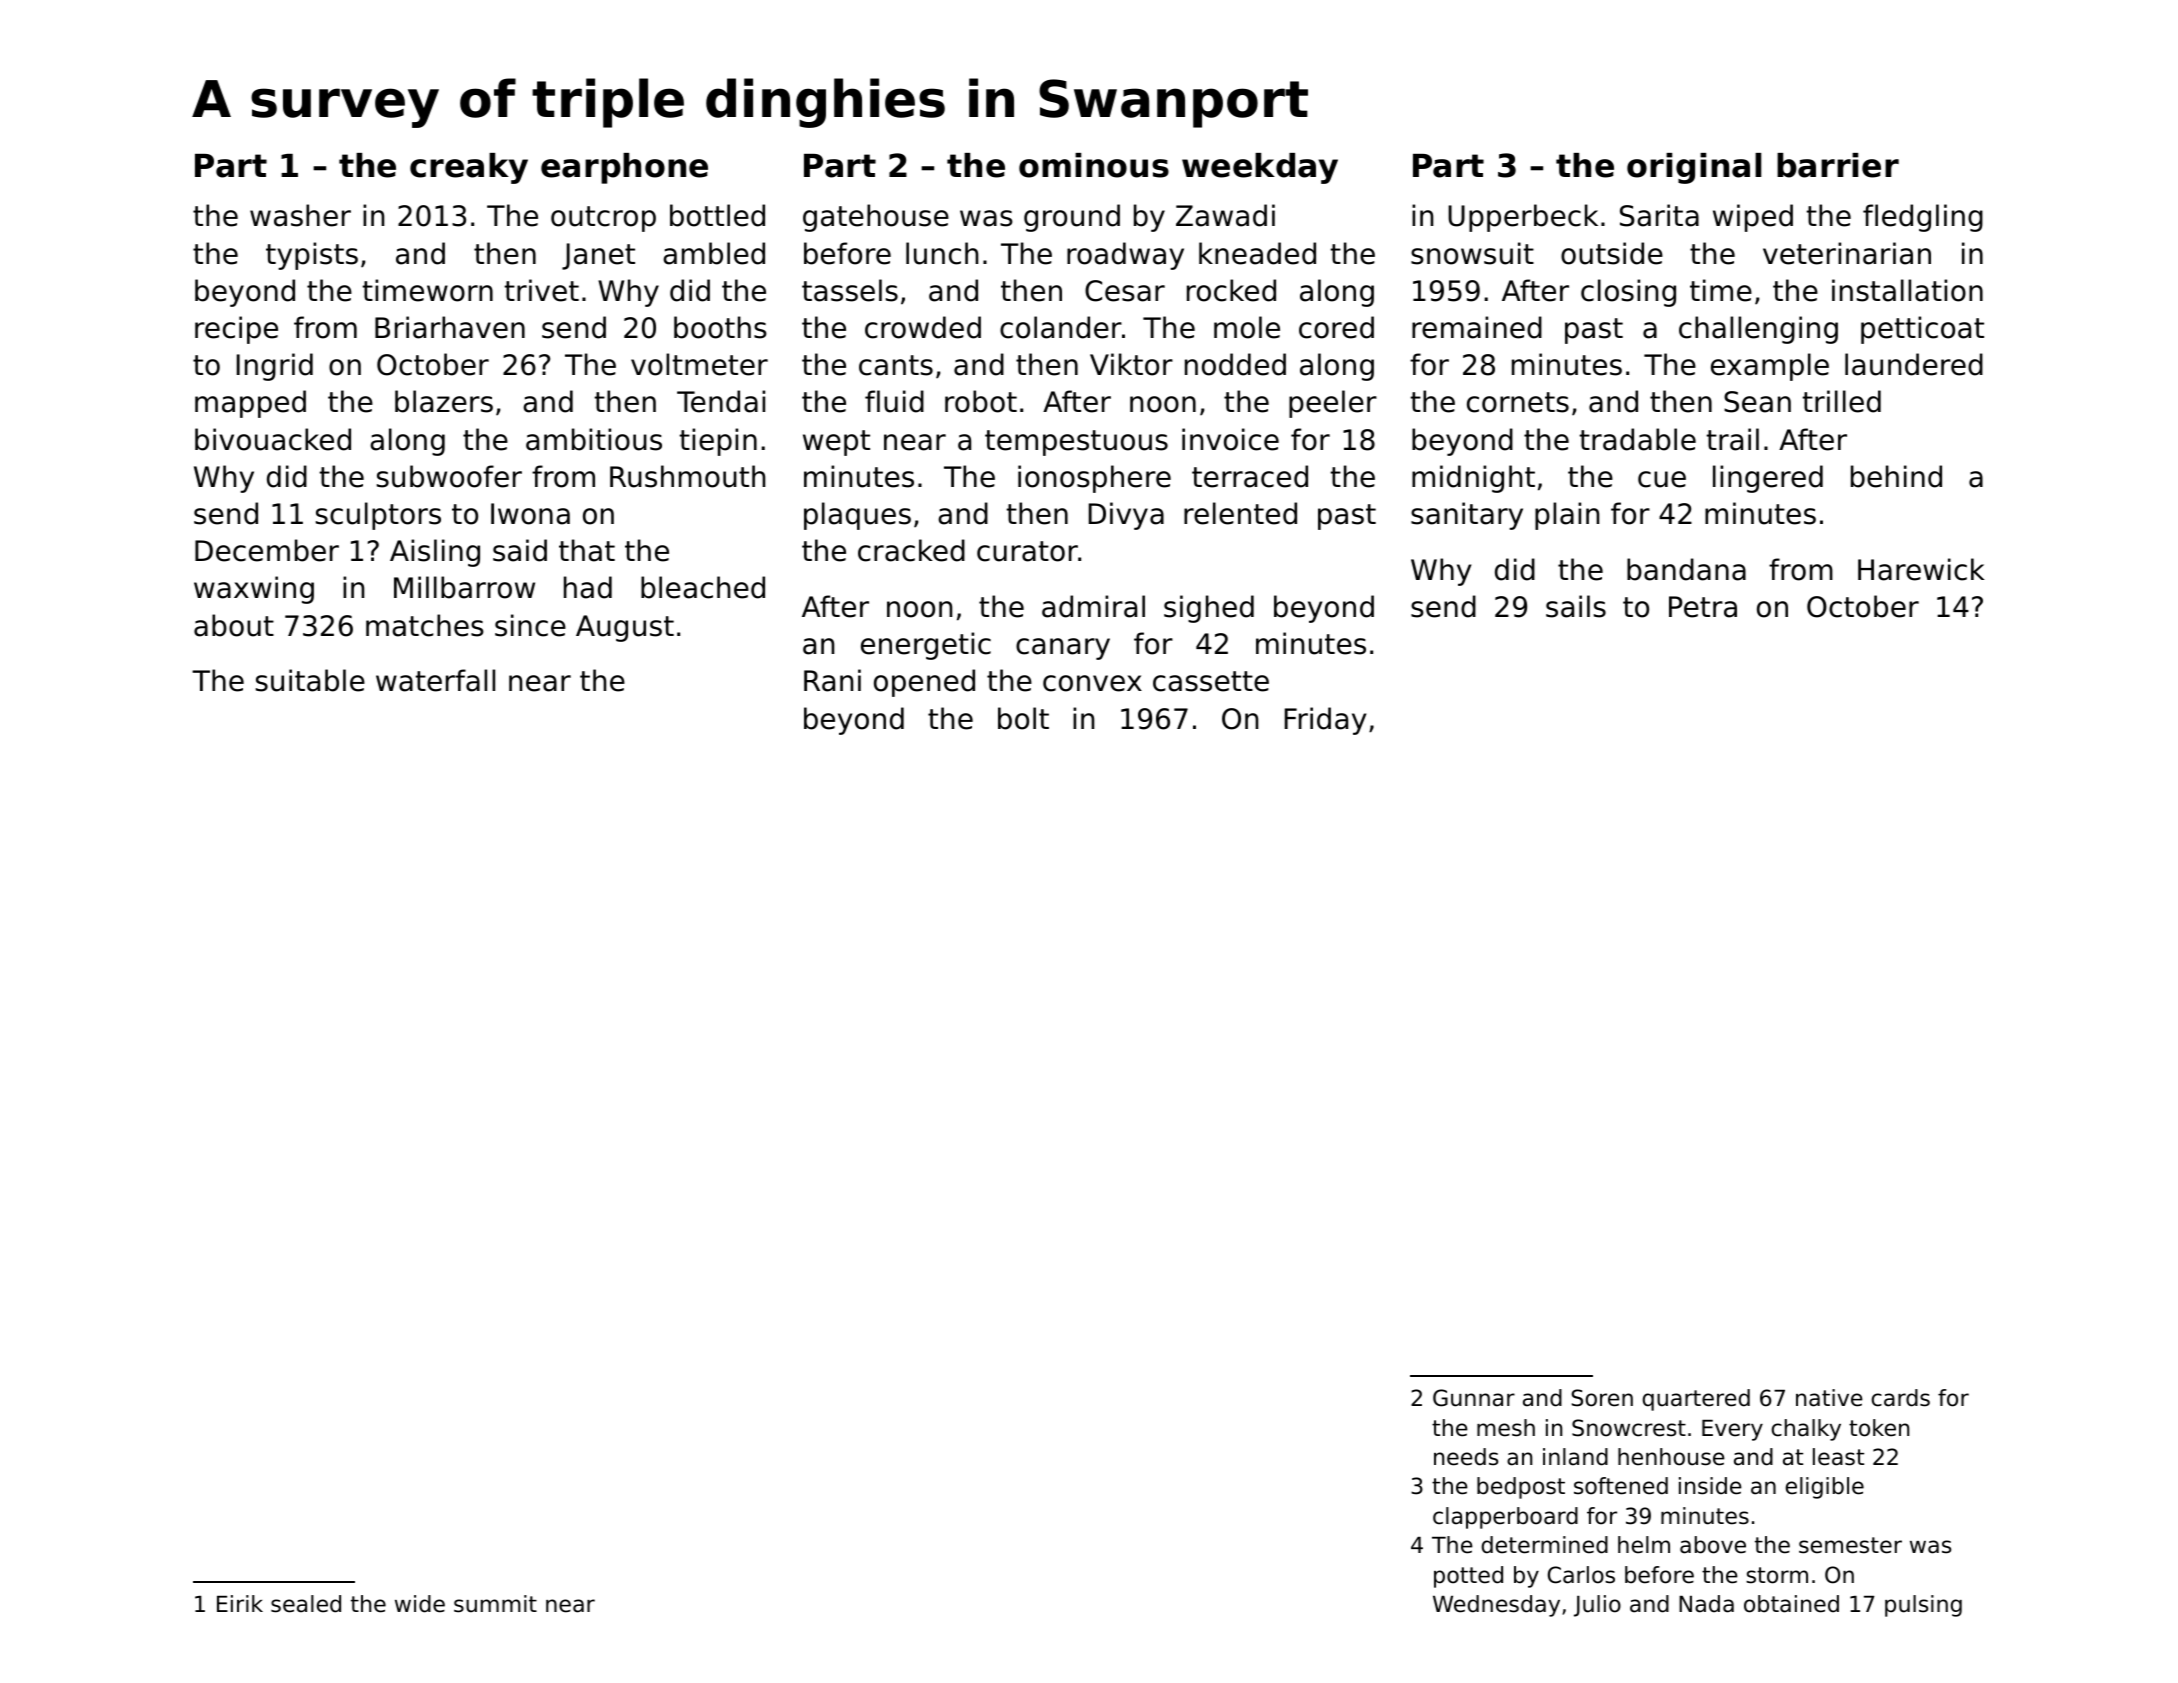 The height and width of the screenshot is (1683, 2178). I want to click on waterfall, so click(435, 680).
